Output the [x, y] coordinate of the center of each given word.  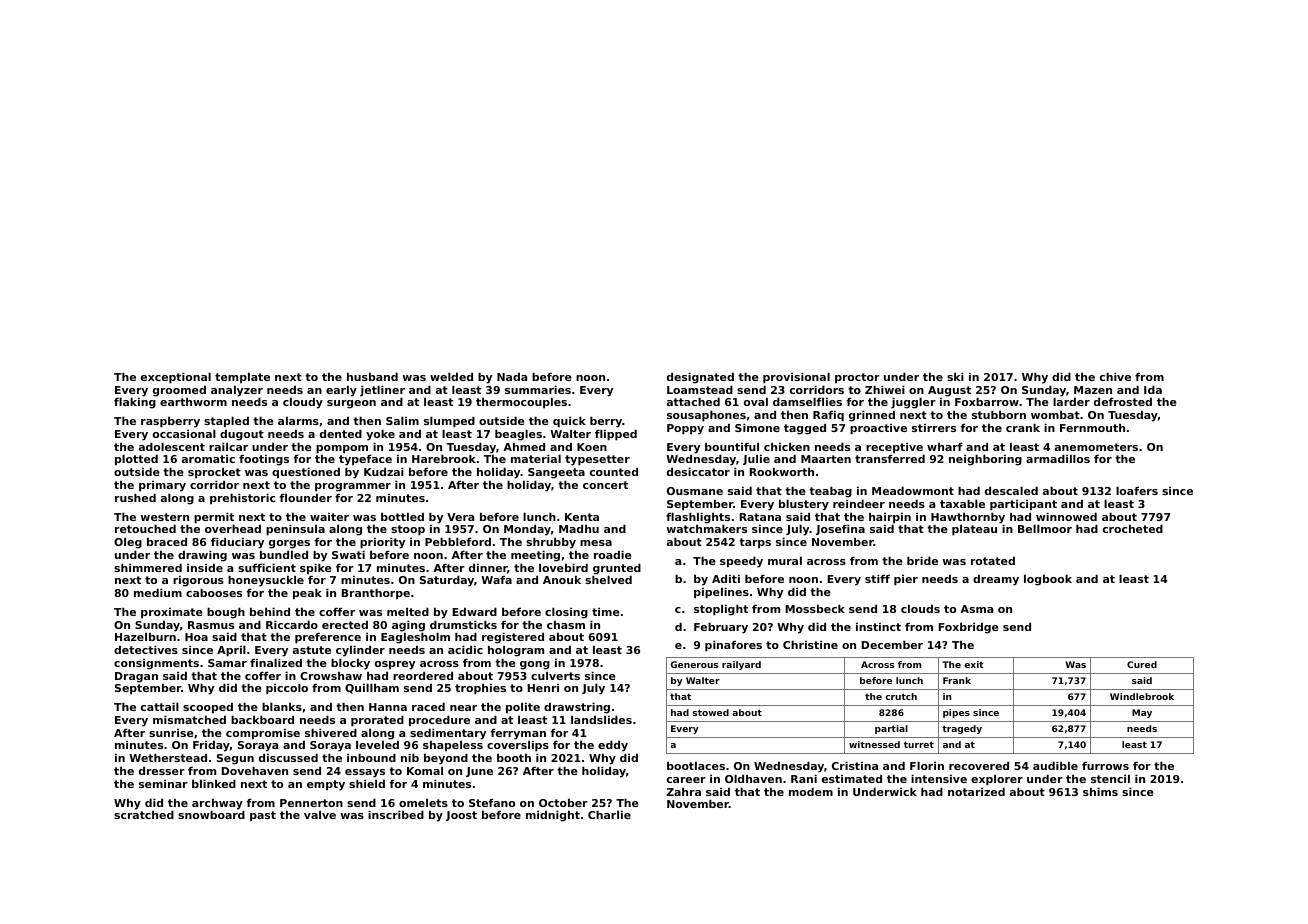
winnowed [1066, 516]
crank [1023, 427]
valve [320, 814]
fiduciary [237, 543]
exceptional [176, 378]
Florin [927, 765]
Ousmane [695, 491]
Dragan [136, 677]
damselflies [807, 401]
